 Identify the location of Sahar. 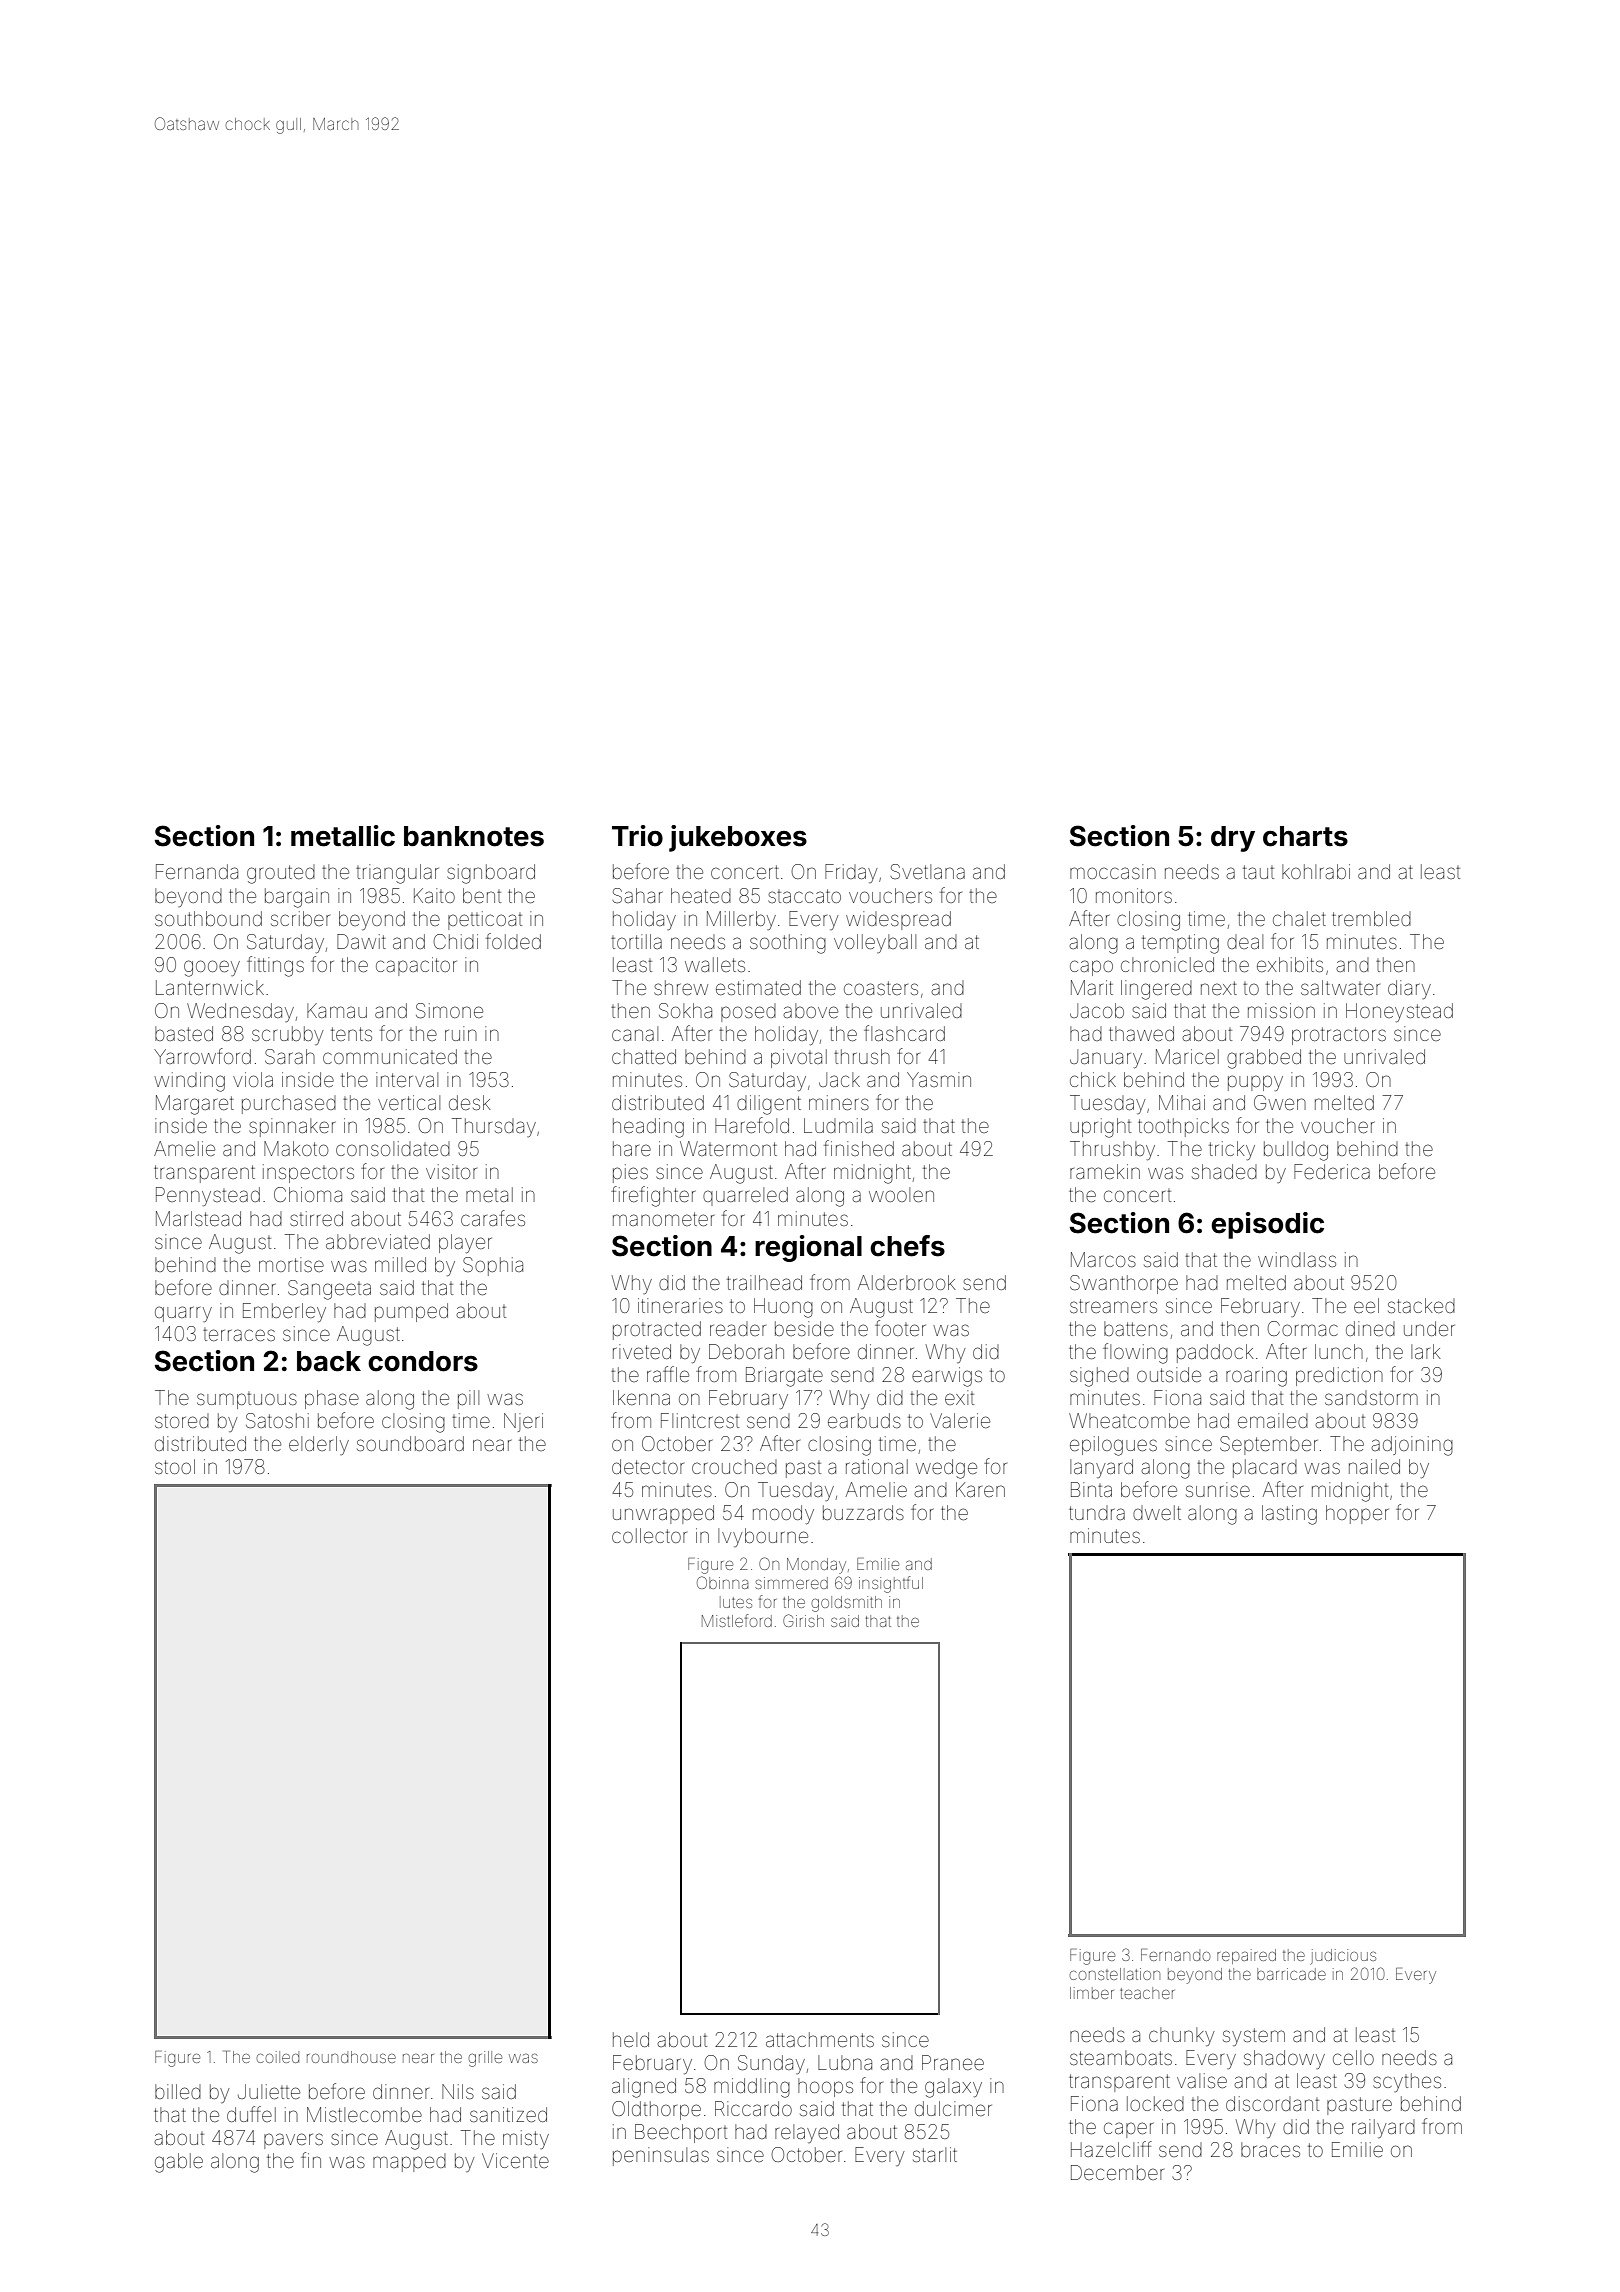
(637, 895).
